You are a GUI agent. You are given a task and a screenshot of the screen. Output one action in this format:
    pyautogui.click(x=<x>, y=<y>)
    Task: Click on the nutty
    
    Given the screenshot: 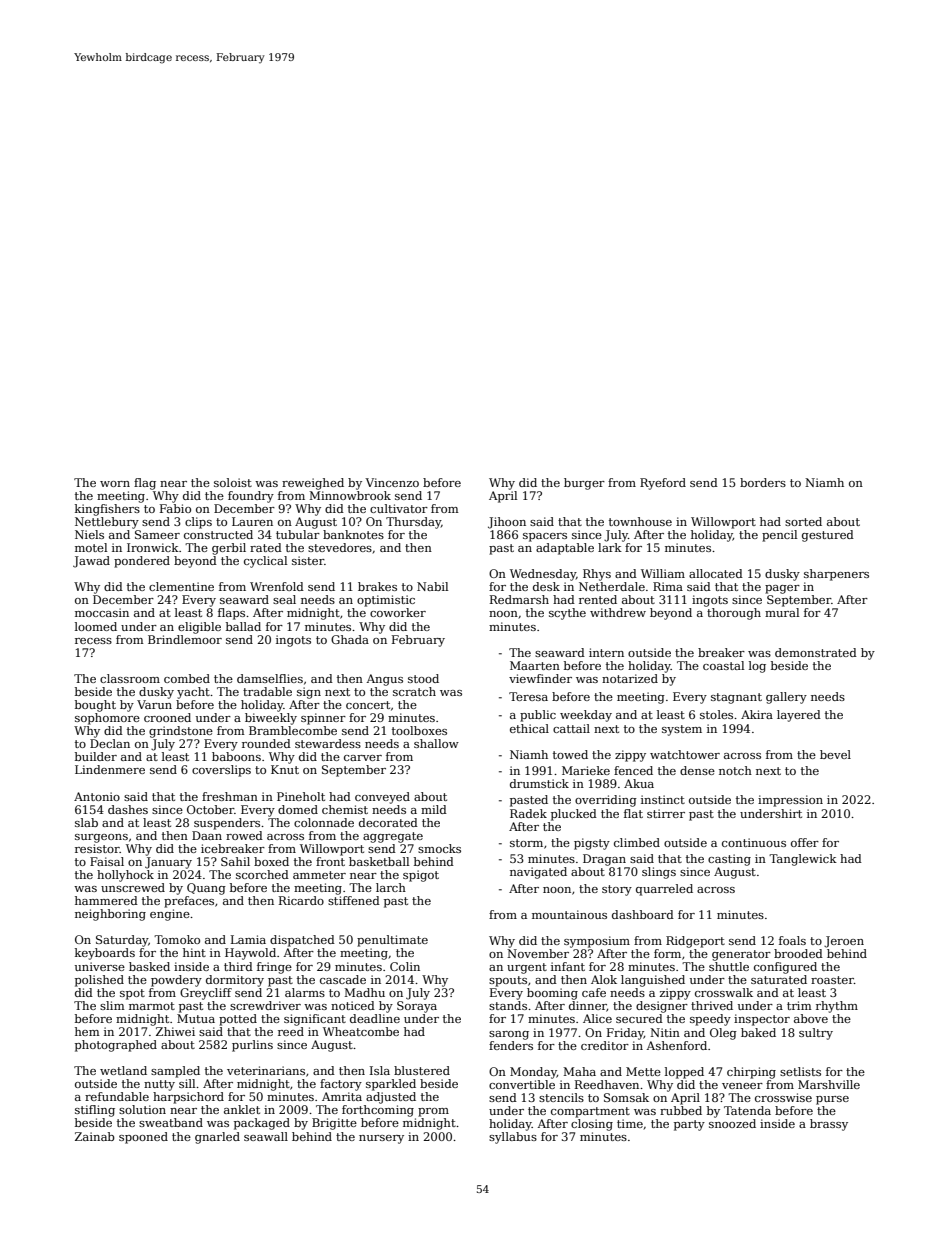 What is the action you would take?
    pyautogui.click(x=159, y=1085)
